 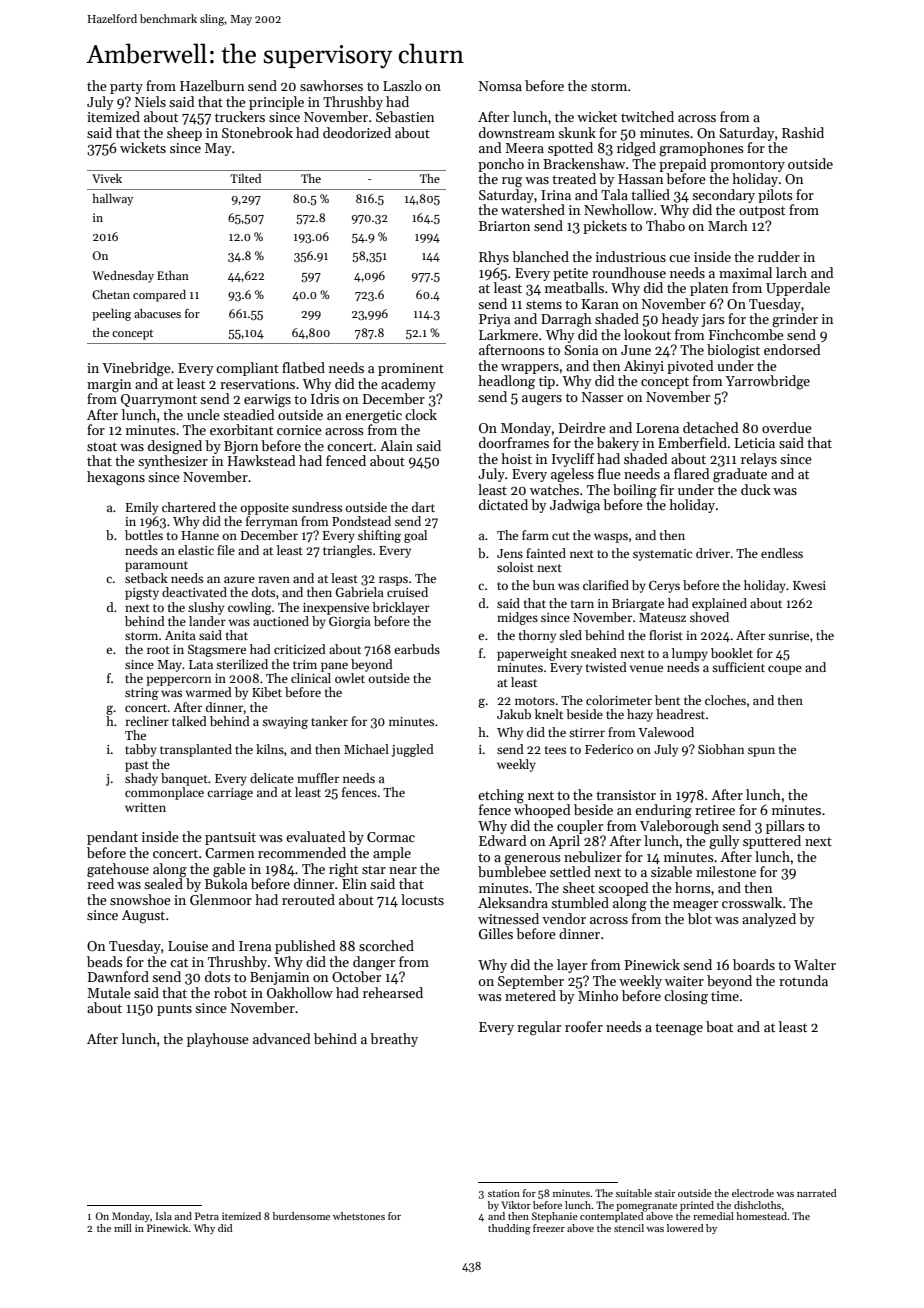 I want to click on Hazelburn, so click(x=212, y=85).
